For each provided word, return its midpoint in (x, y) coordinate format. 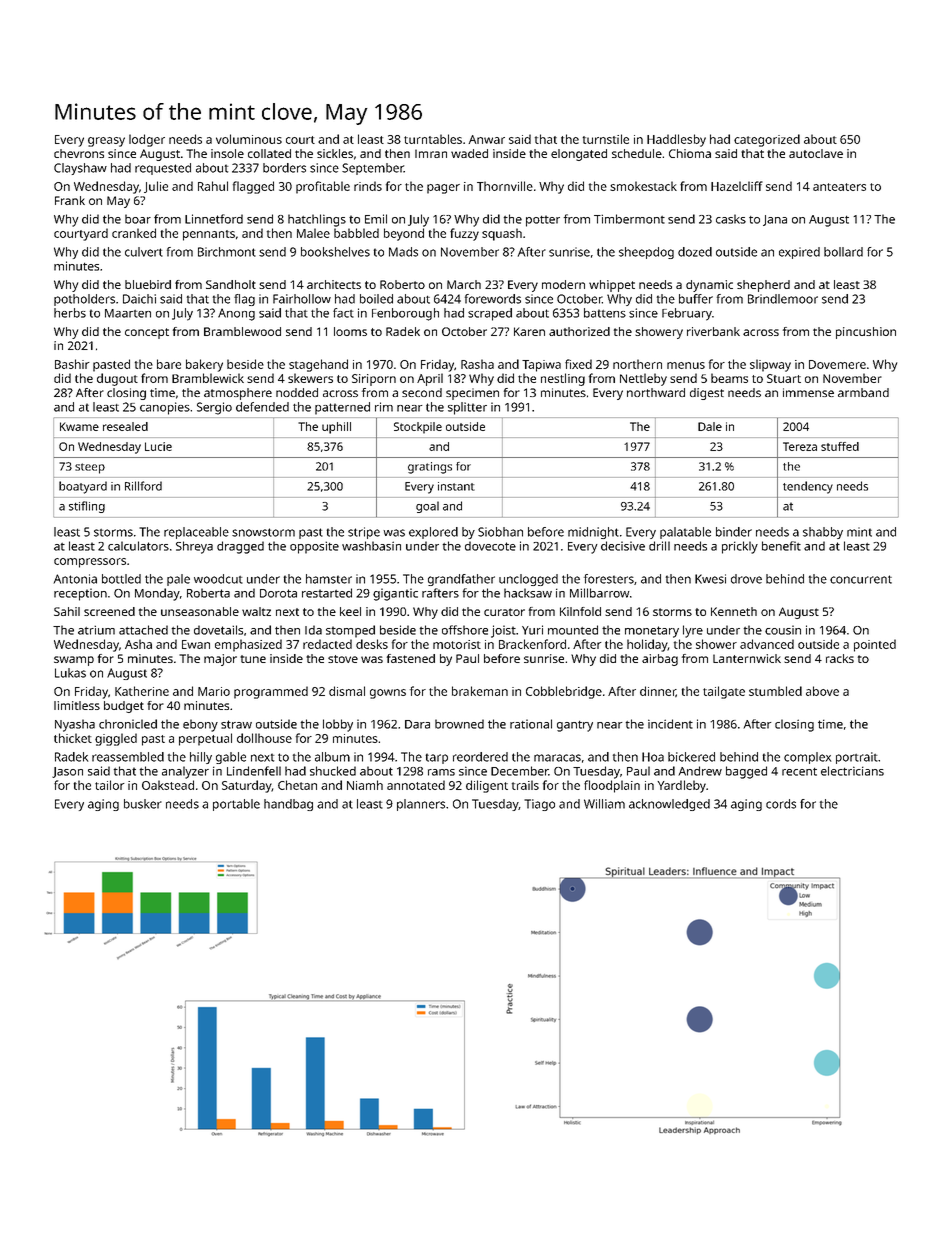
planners (421, 805)
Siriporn (374, 380)
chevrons (79, 153)
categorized (767, 140)
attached (143, 630)
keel (350, 611)
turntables (433, 139)
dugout (117, 379)
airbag (660, 660)
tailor (110, 785)
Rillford (143, 486)
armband (863, 392)
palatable (685, 533)
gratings (430, 468)
